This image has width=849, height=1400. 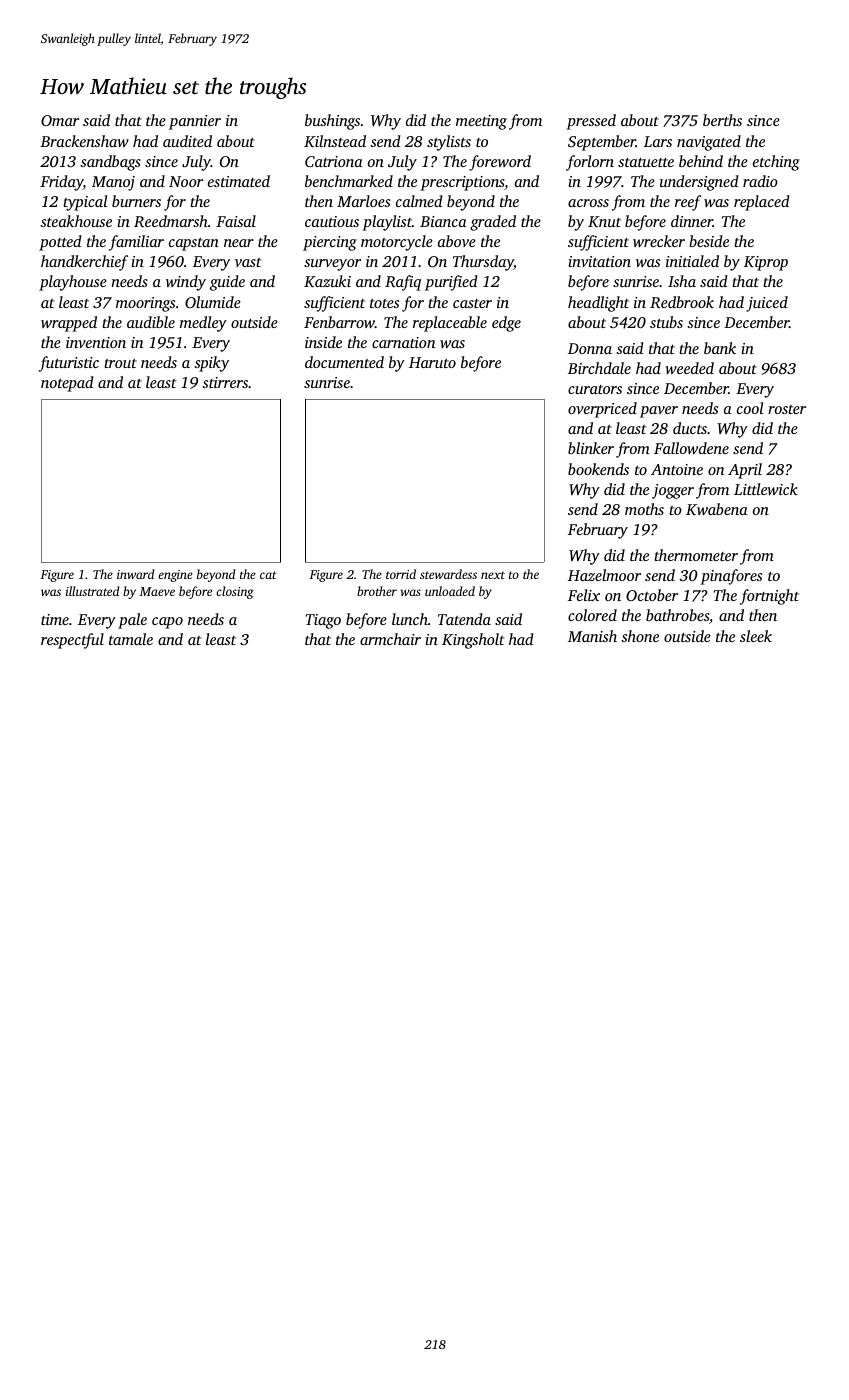 I want to click on Kingsholt, so click(x=473, y=641).
